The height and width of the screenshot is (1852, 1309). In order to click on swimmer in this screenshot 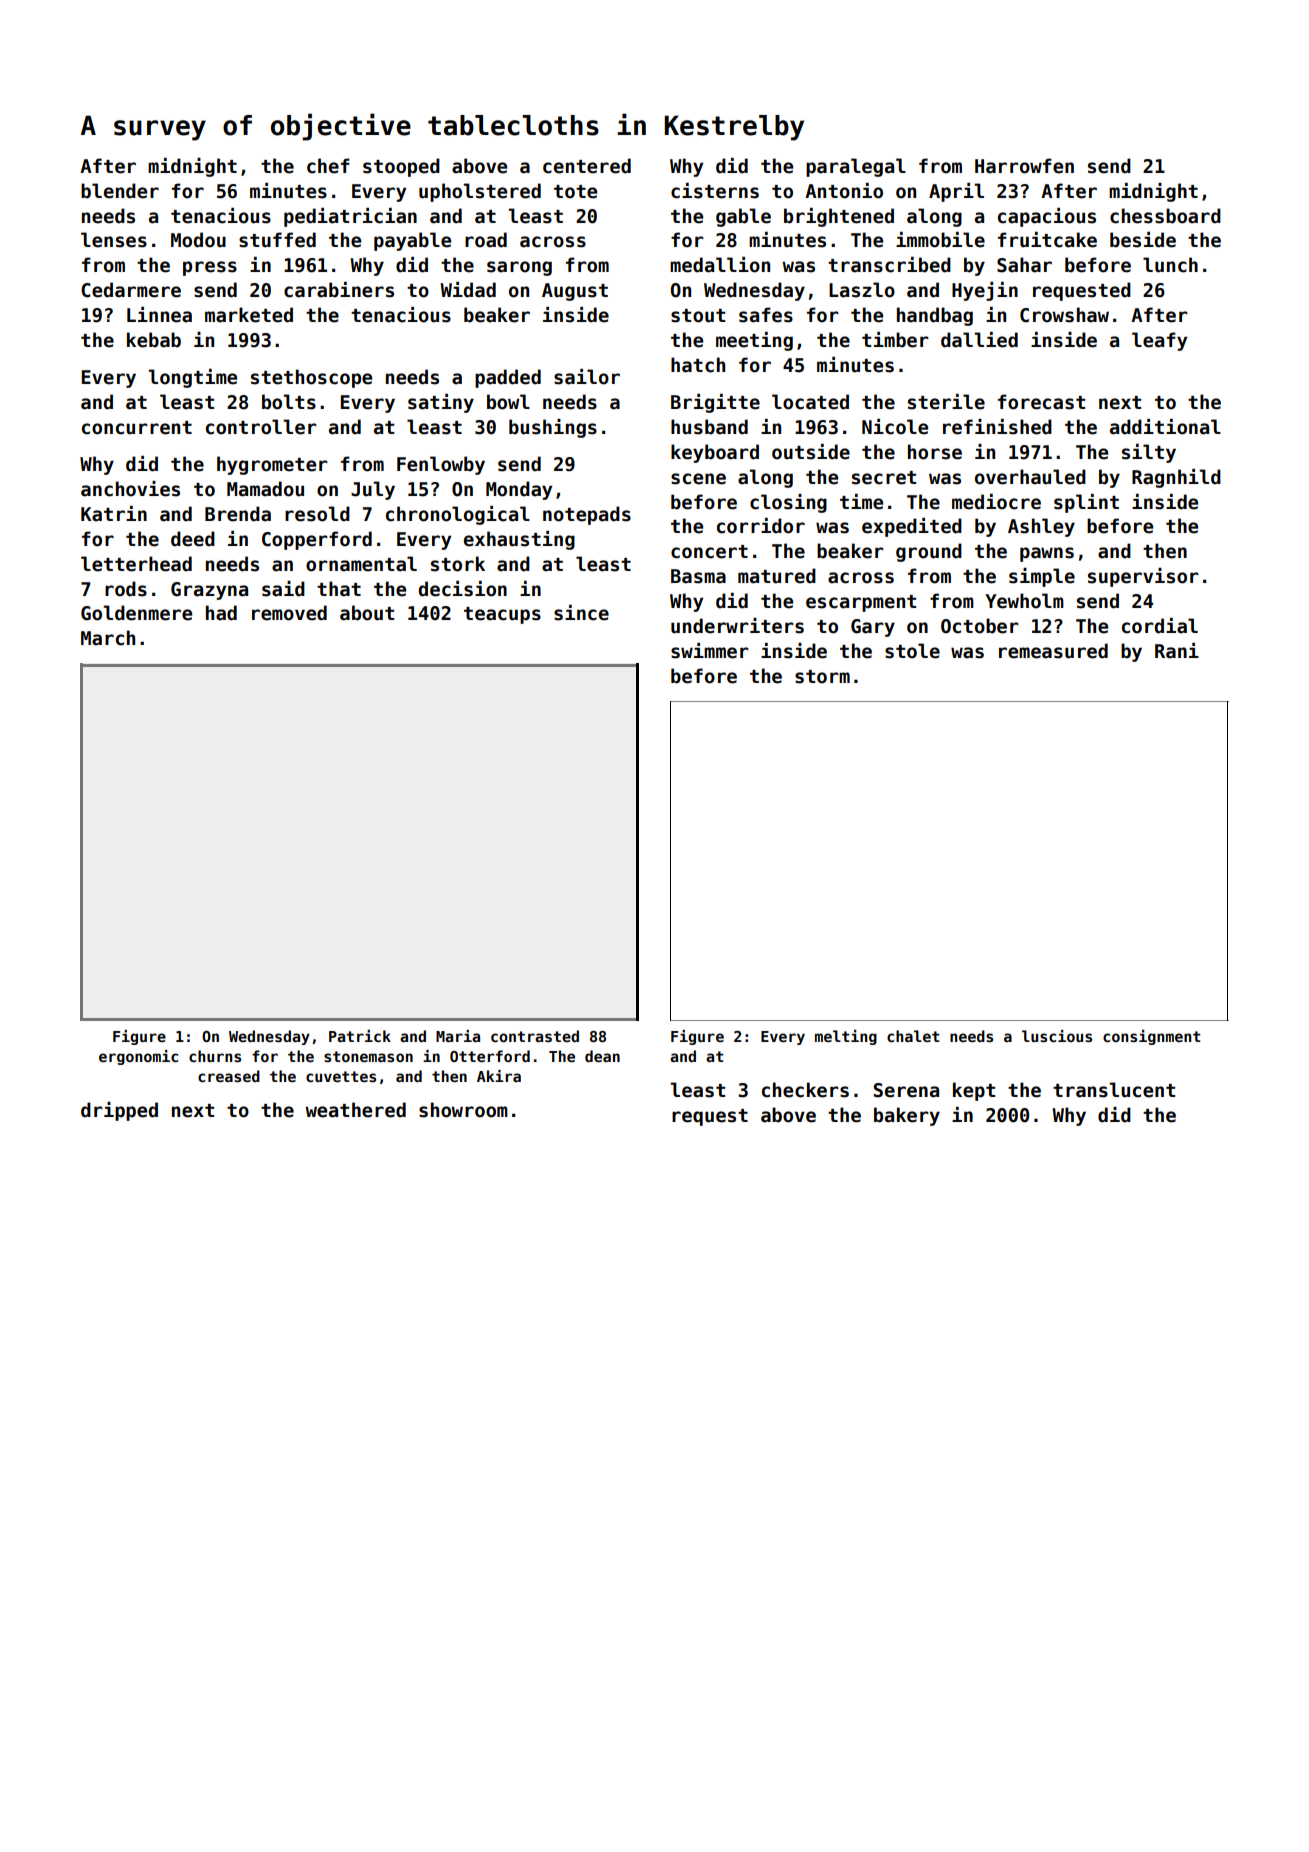, I will do `click(710, 651)`.
